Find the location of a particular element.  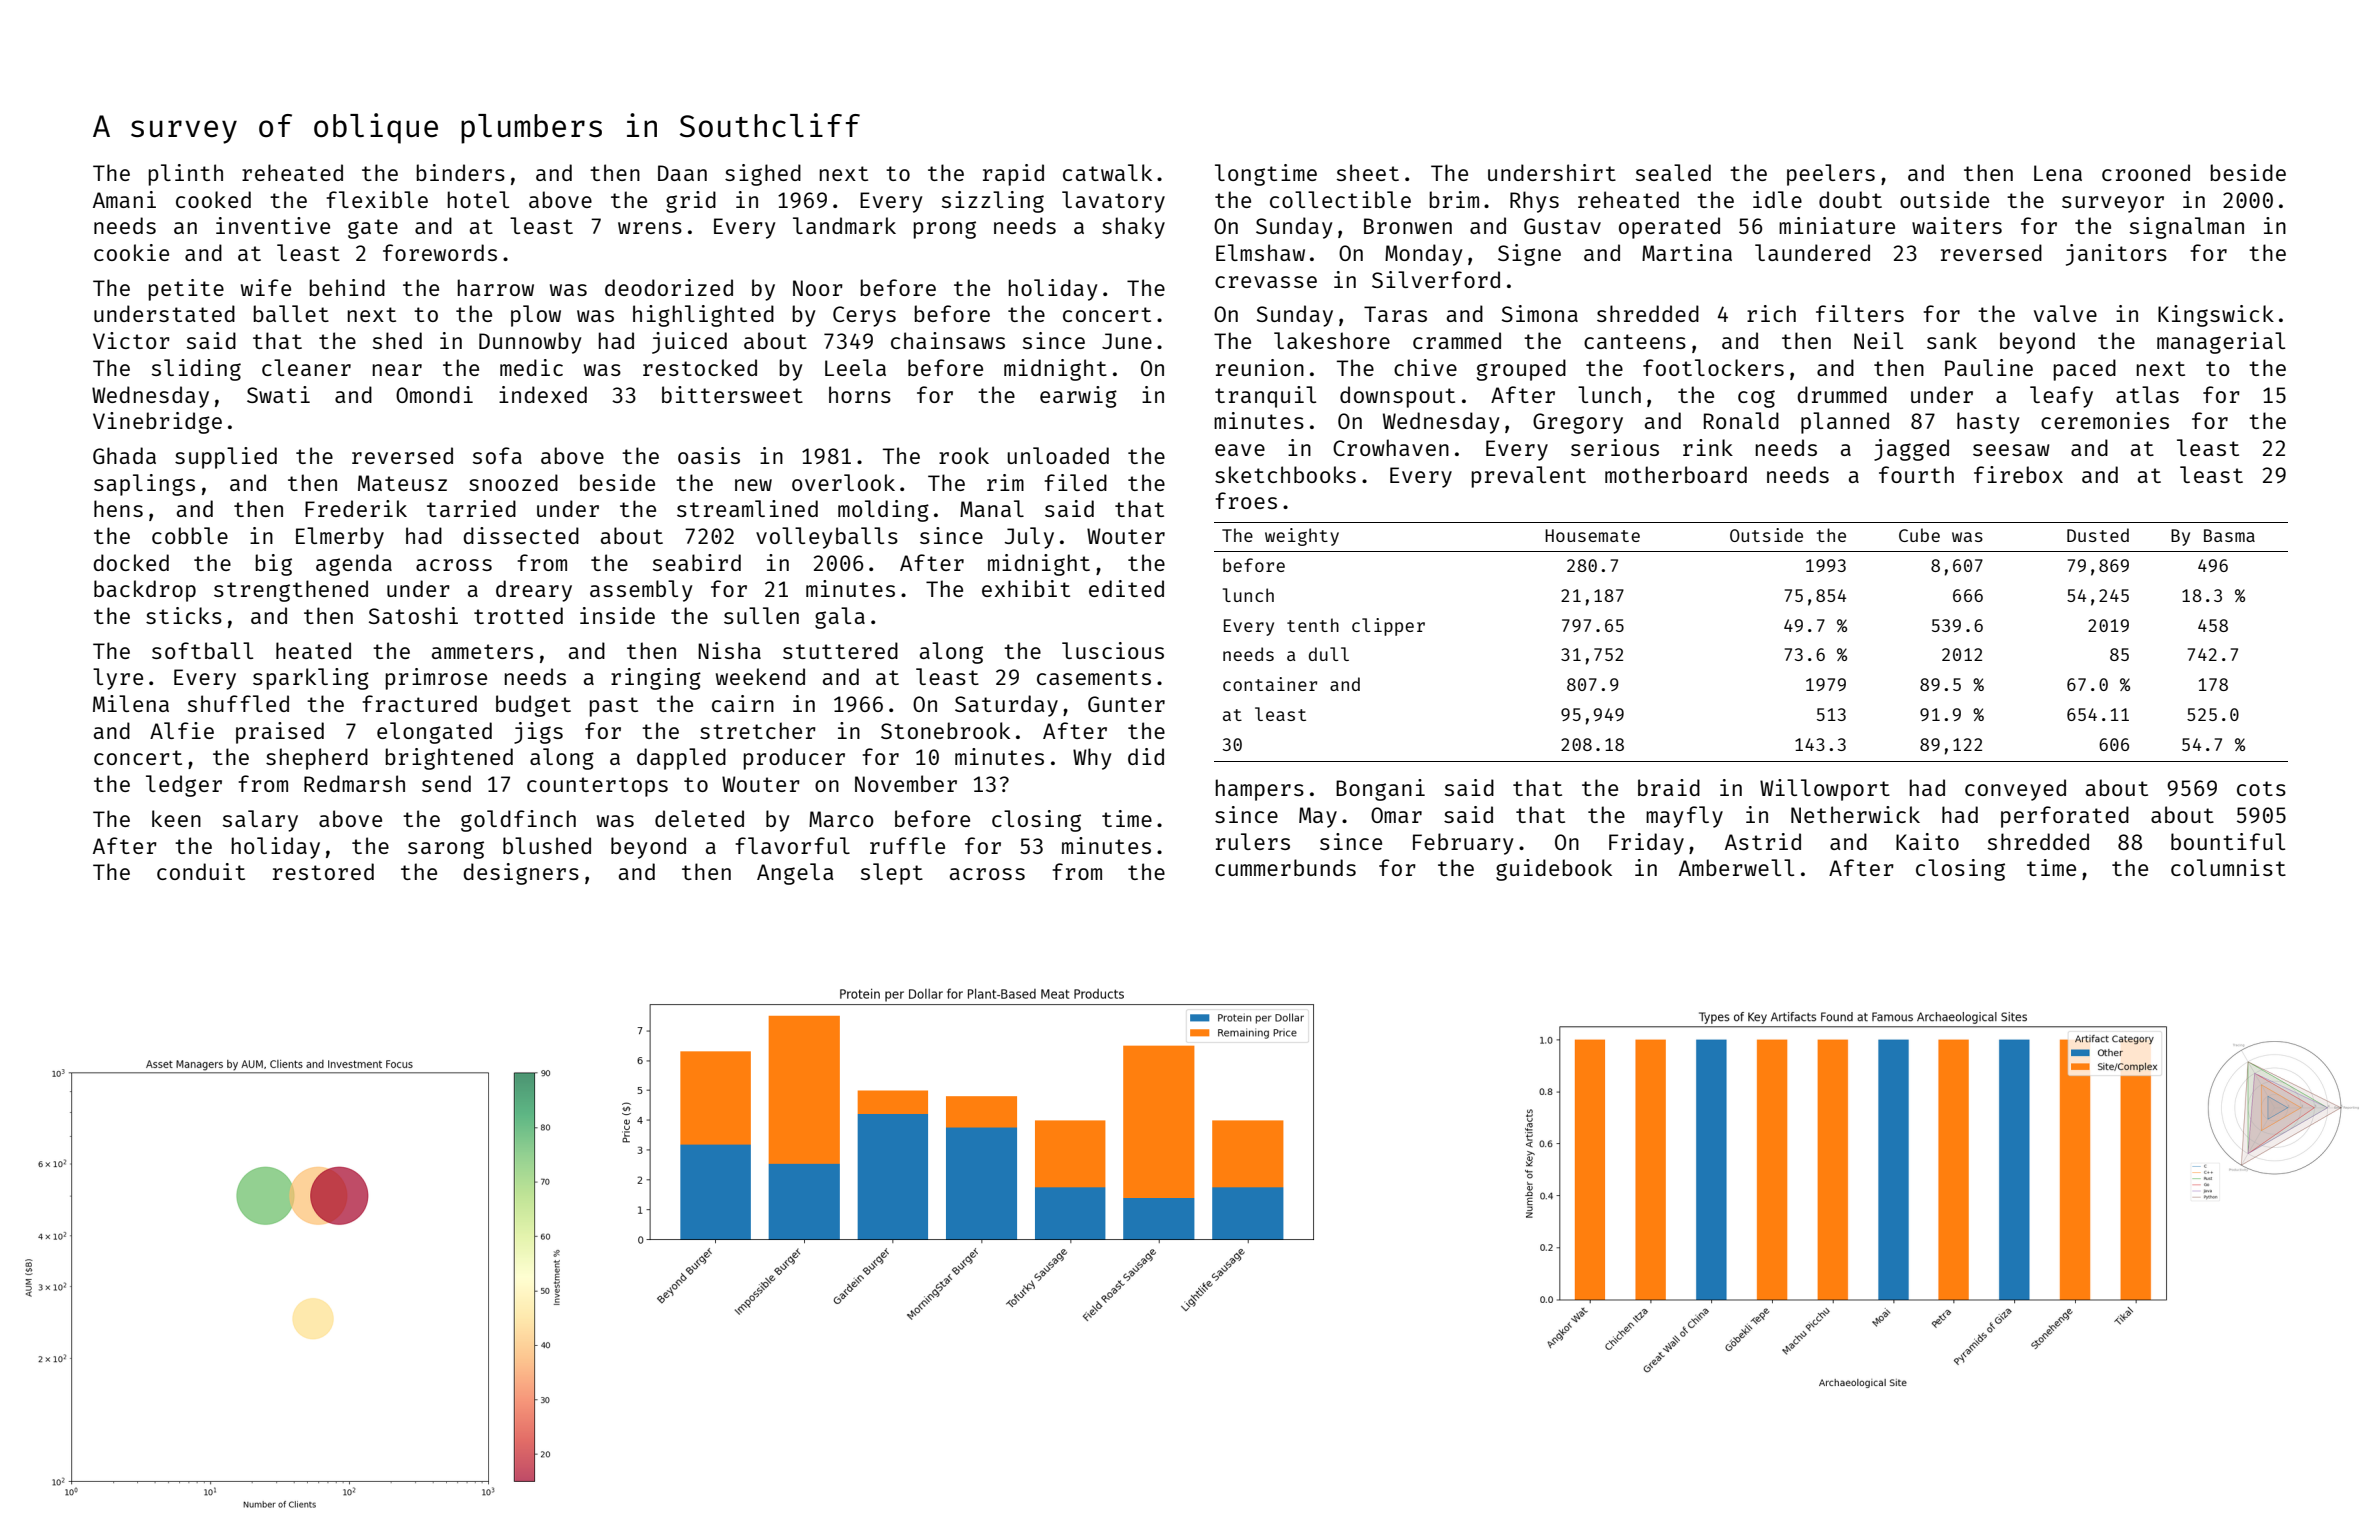

conveyed is located at coordinates (2015, 790).
